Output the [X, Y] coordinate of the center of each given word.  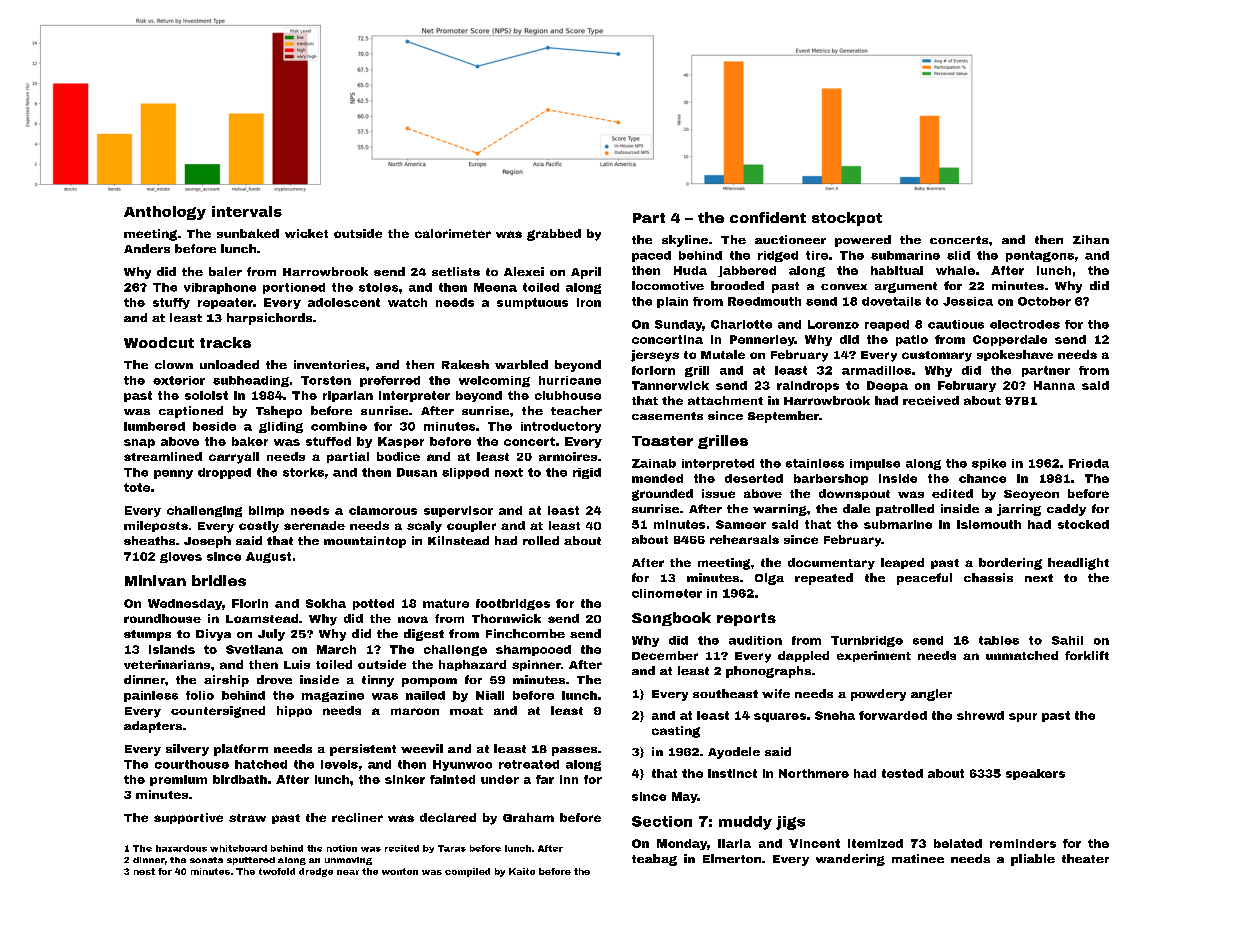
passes [574, 751]
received [931, 400]
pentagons [1040, 256]
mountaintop [365, 542]
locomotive [668, 285]
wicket [306, 233]
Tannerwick [670, 385]
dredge [316, 872]
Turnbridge [867, 641]
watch [407, 302]
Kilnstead [458, 540]
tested [902, 773]
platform [241, 750]
